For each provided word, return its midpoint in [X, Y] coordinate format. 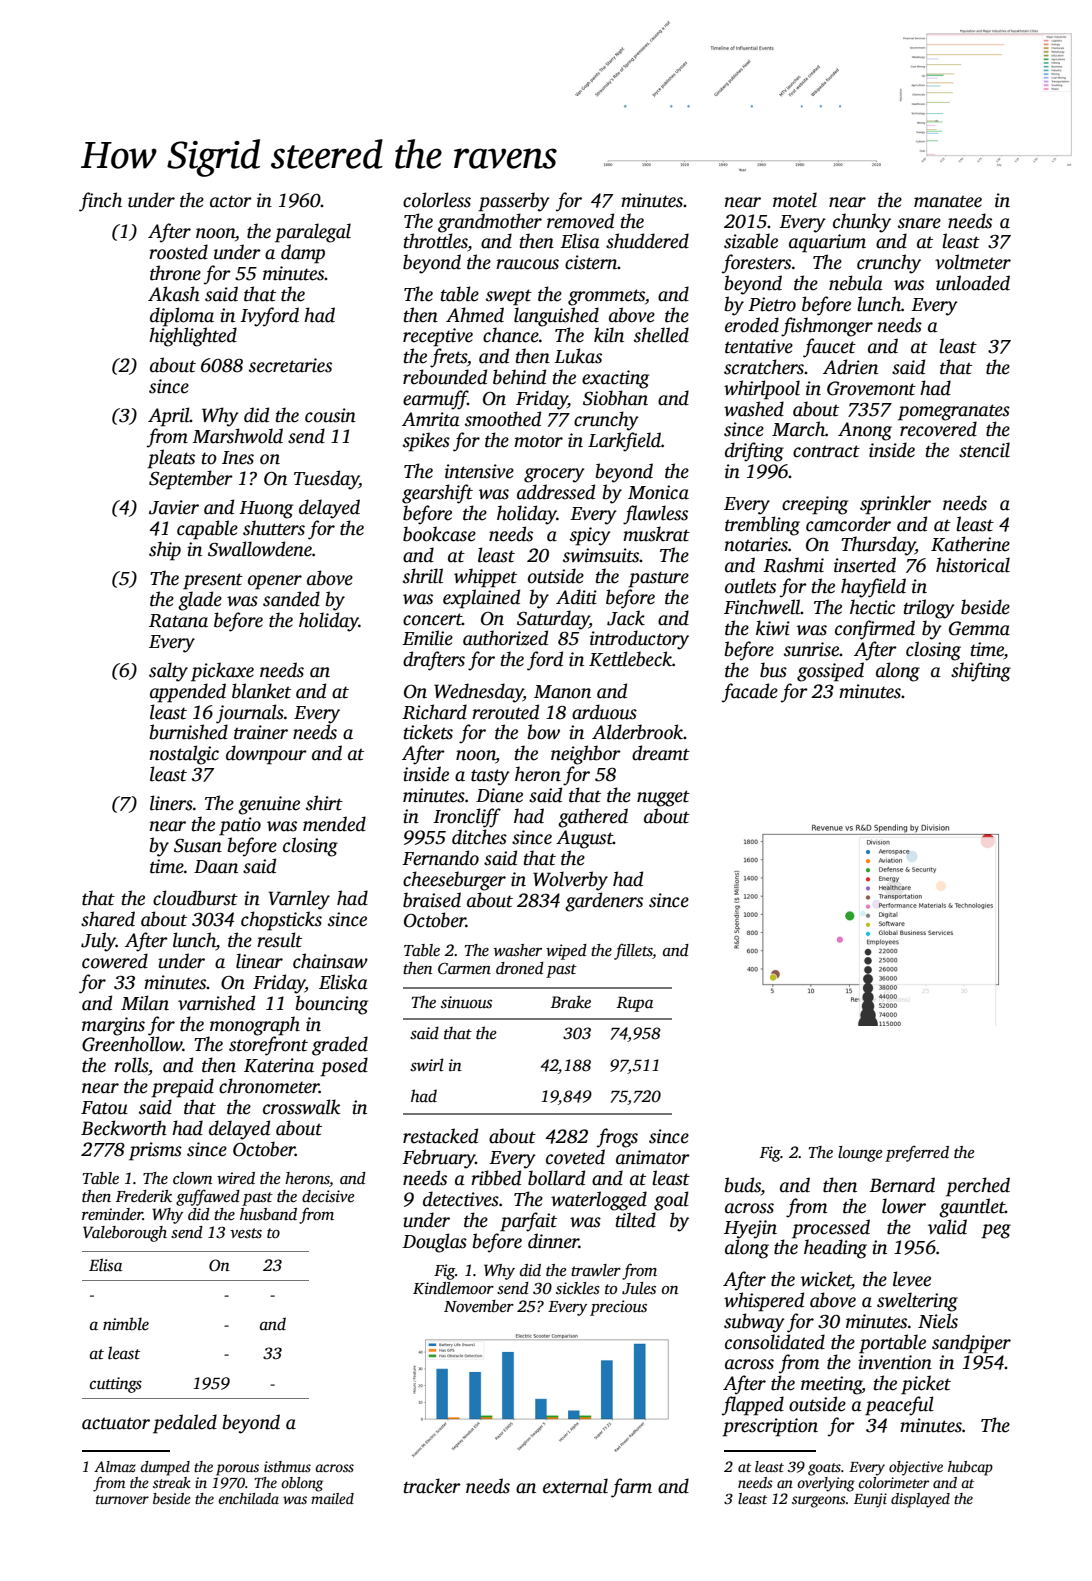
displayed [920, 1500]
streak [172, 1482]
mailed [332, 1498]
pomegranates [954, 412]
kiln [609, 335]
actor [231, 201]
